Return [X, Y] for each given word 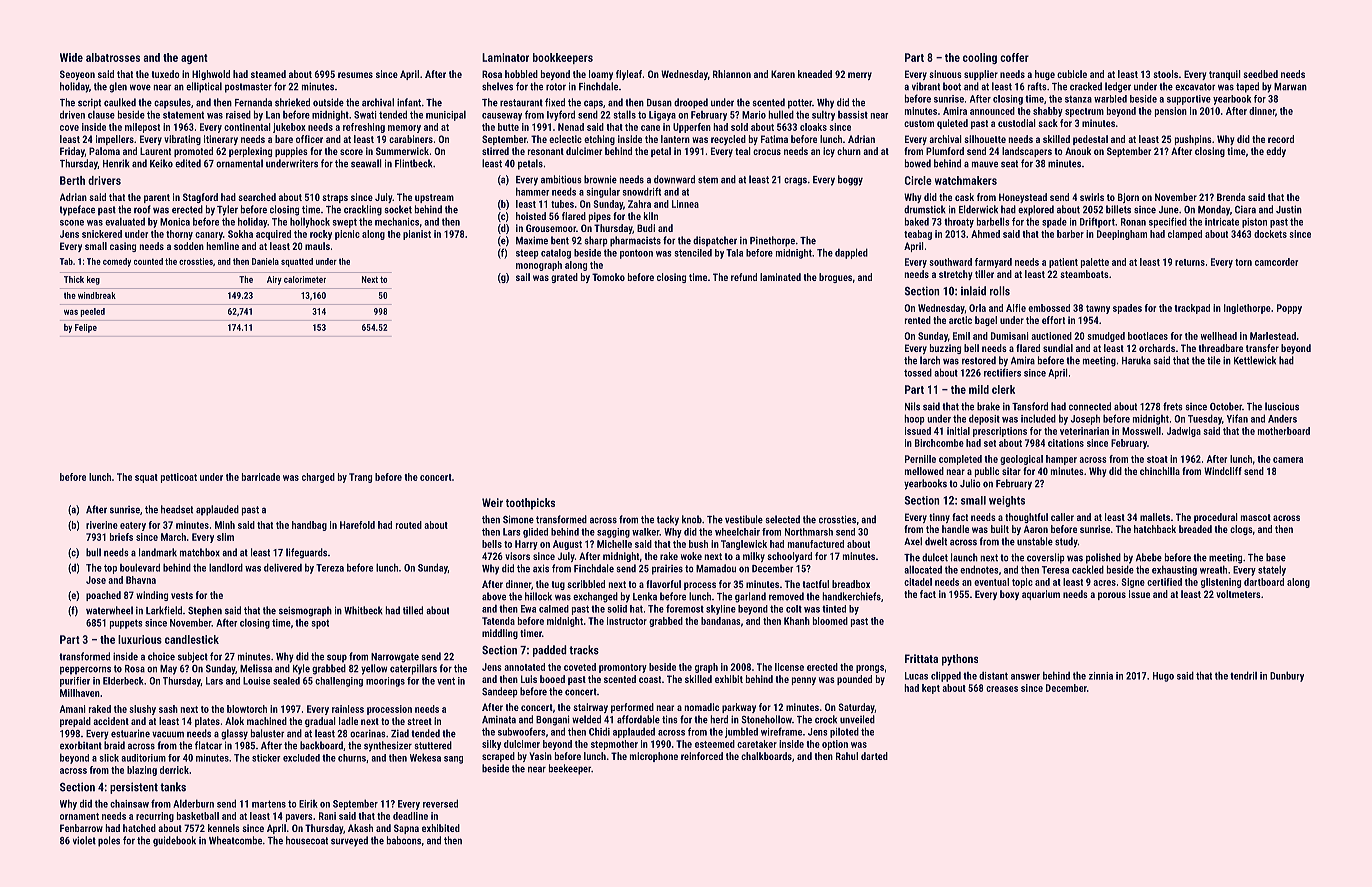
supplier [981, 75]
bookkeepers [563, 58]
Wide [71, 57]
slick [109, 758]
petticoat [179, 478]
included [1038, 418]
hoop [914, 419]
